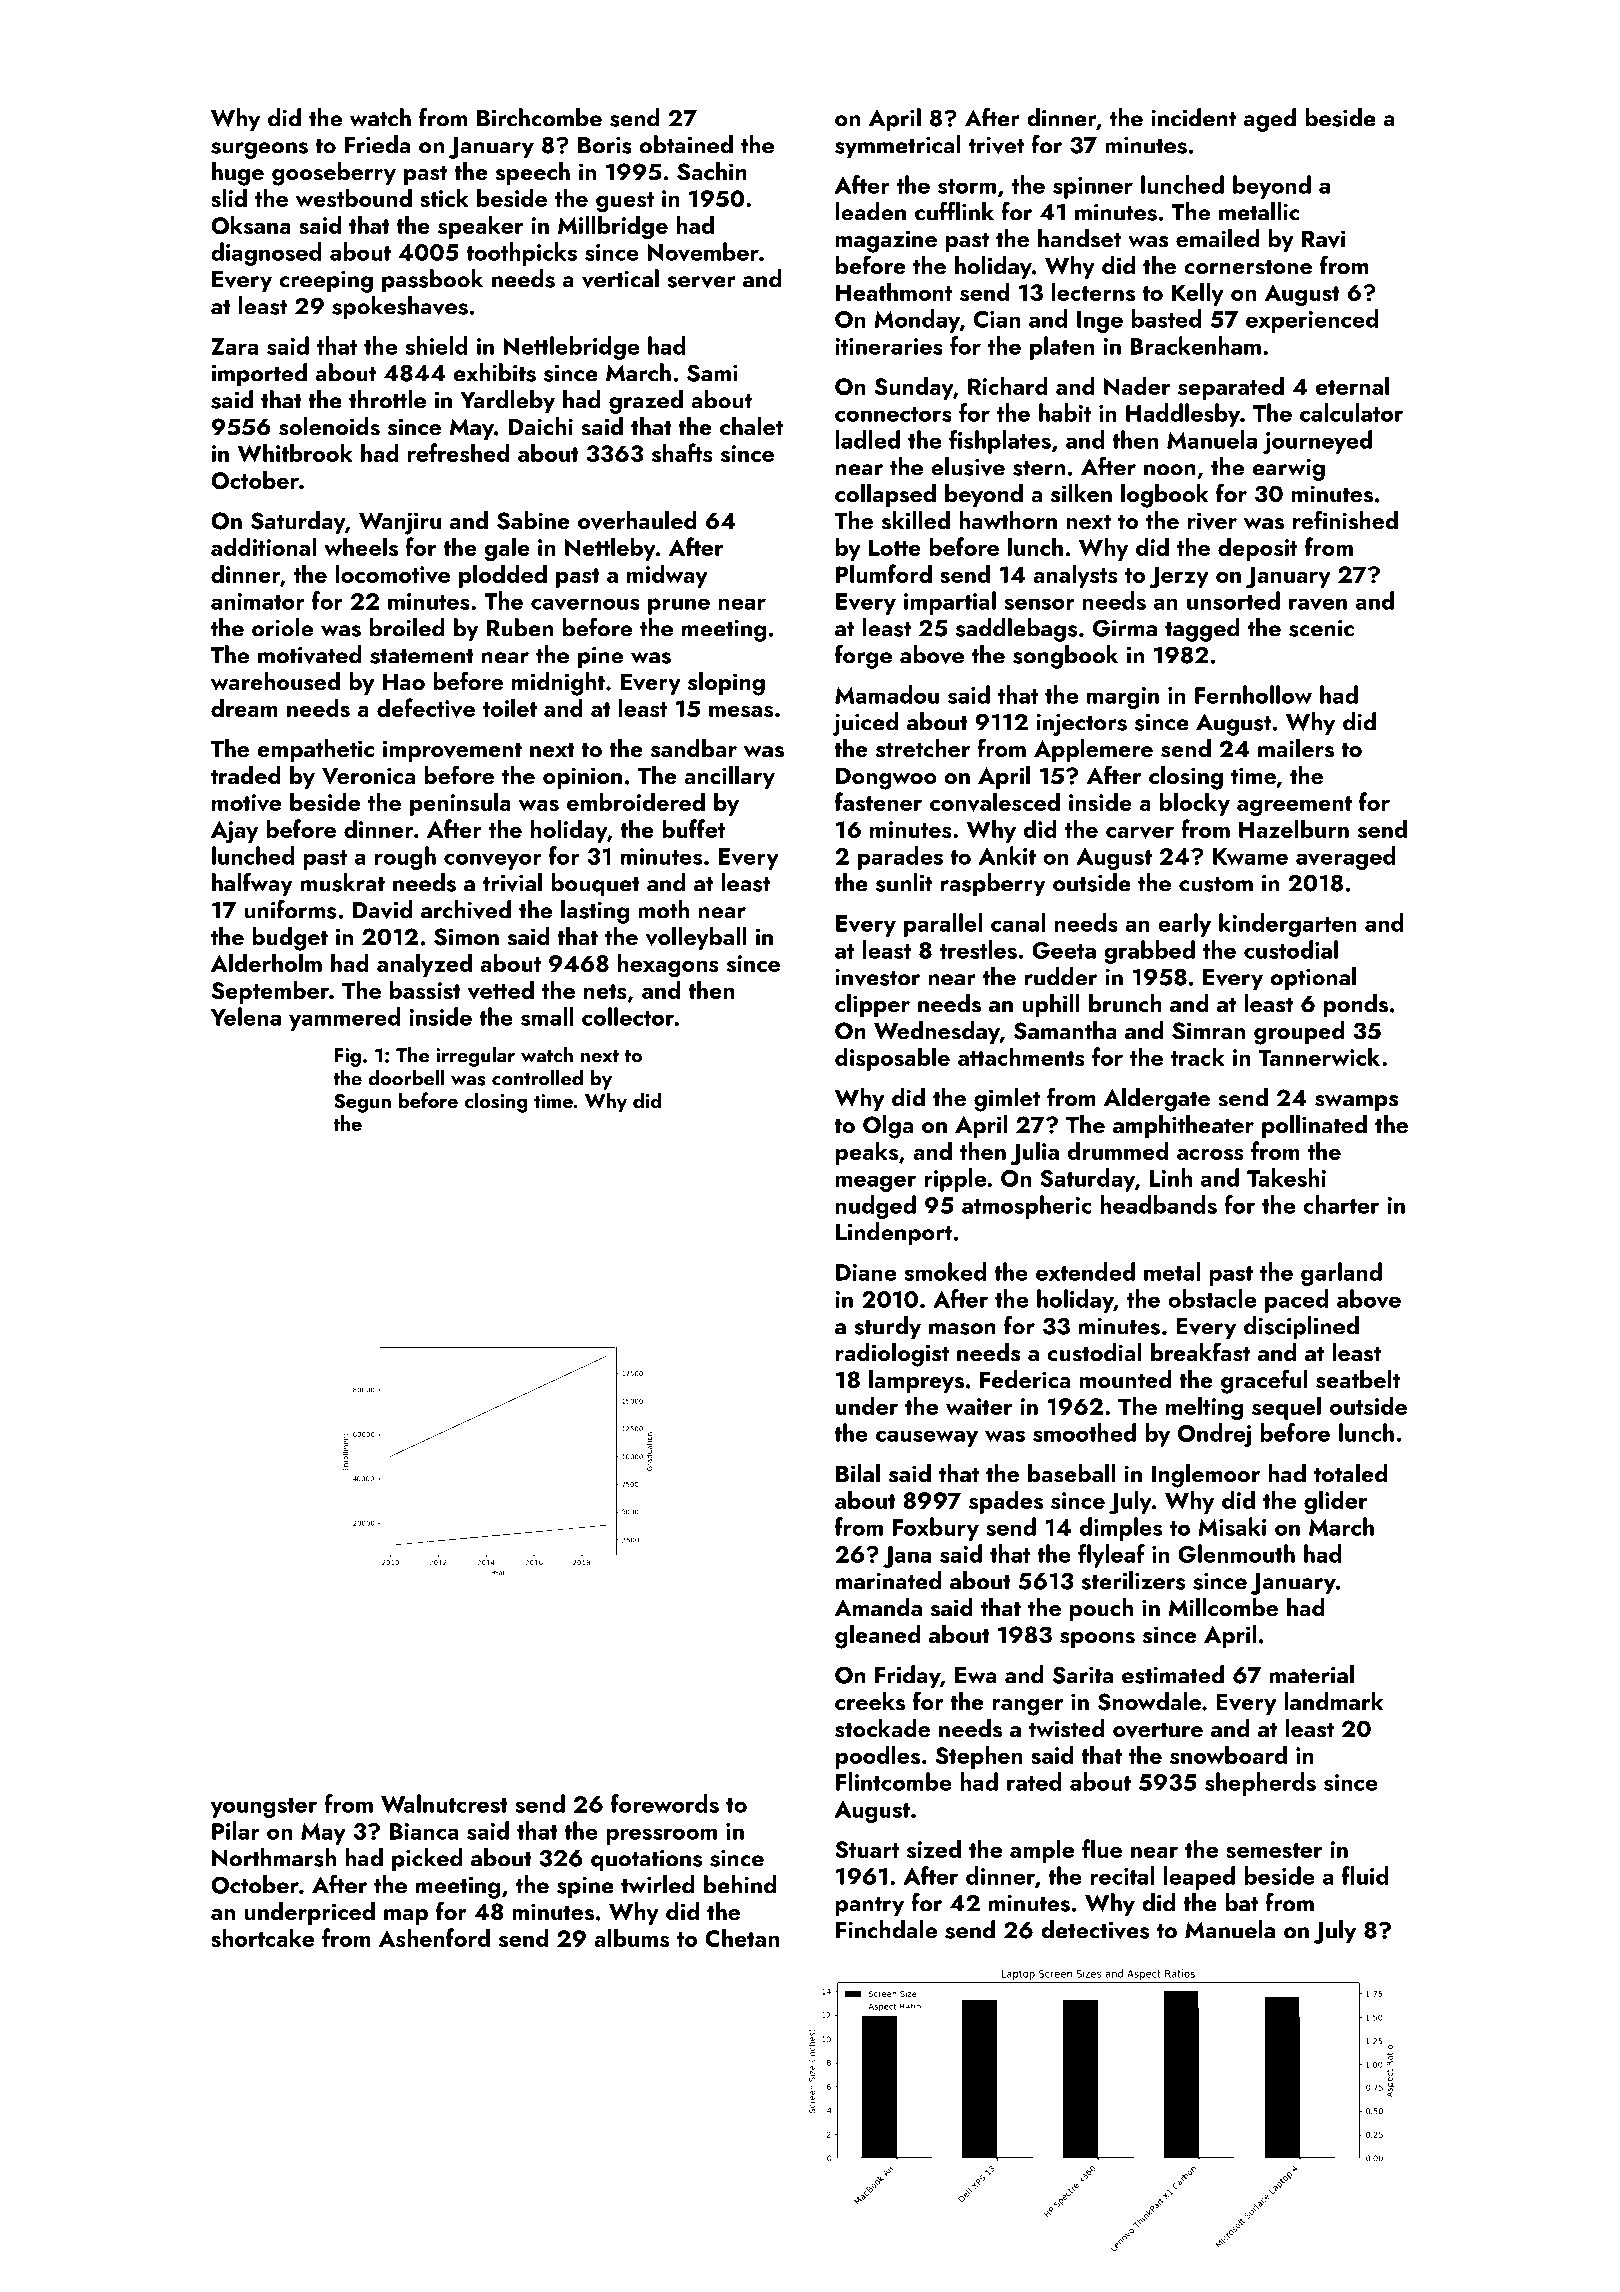  Describe the element at coordinates (742, 1937) in the image. I see `Chetan` at that location.
